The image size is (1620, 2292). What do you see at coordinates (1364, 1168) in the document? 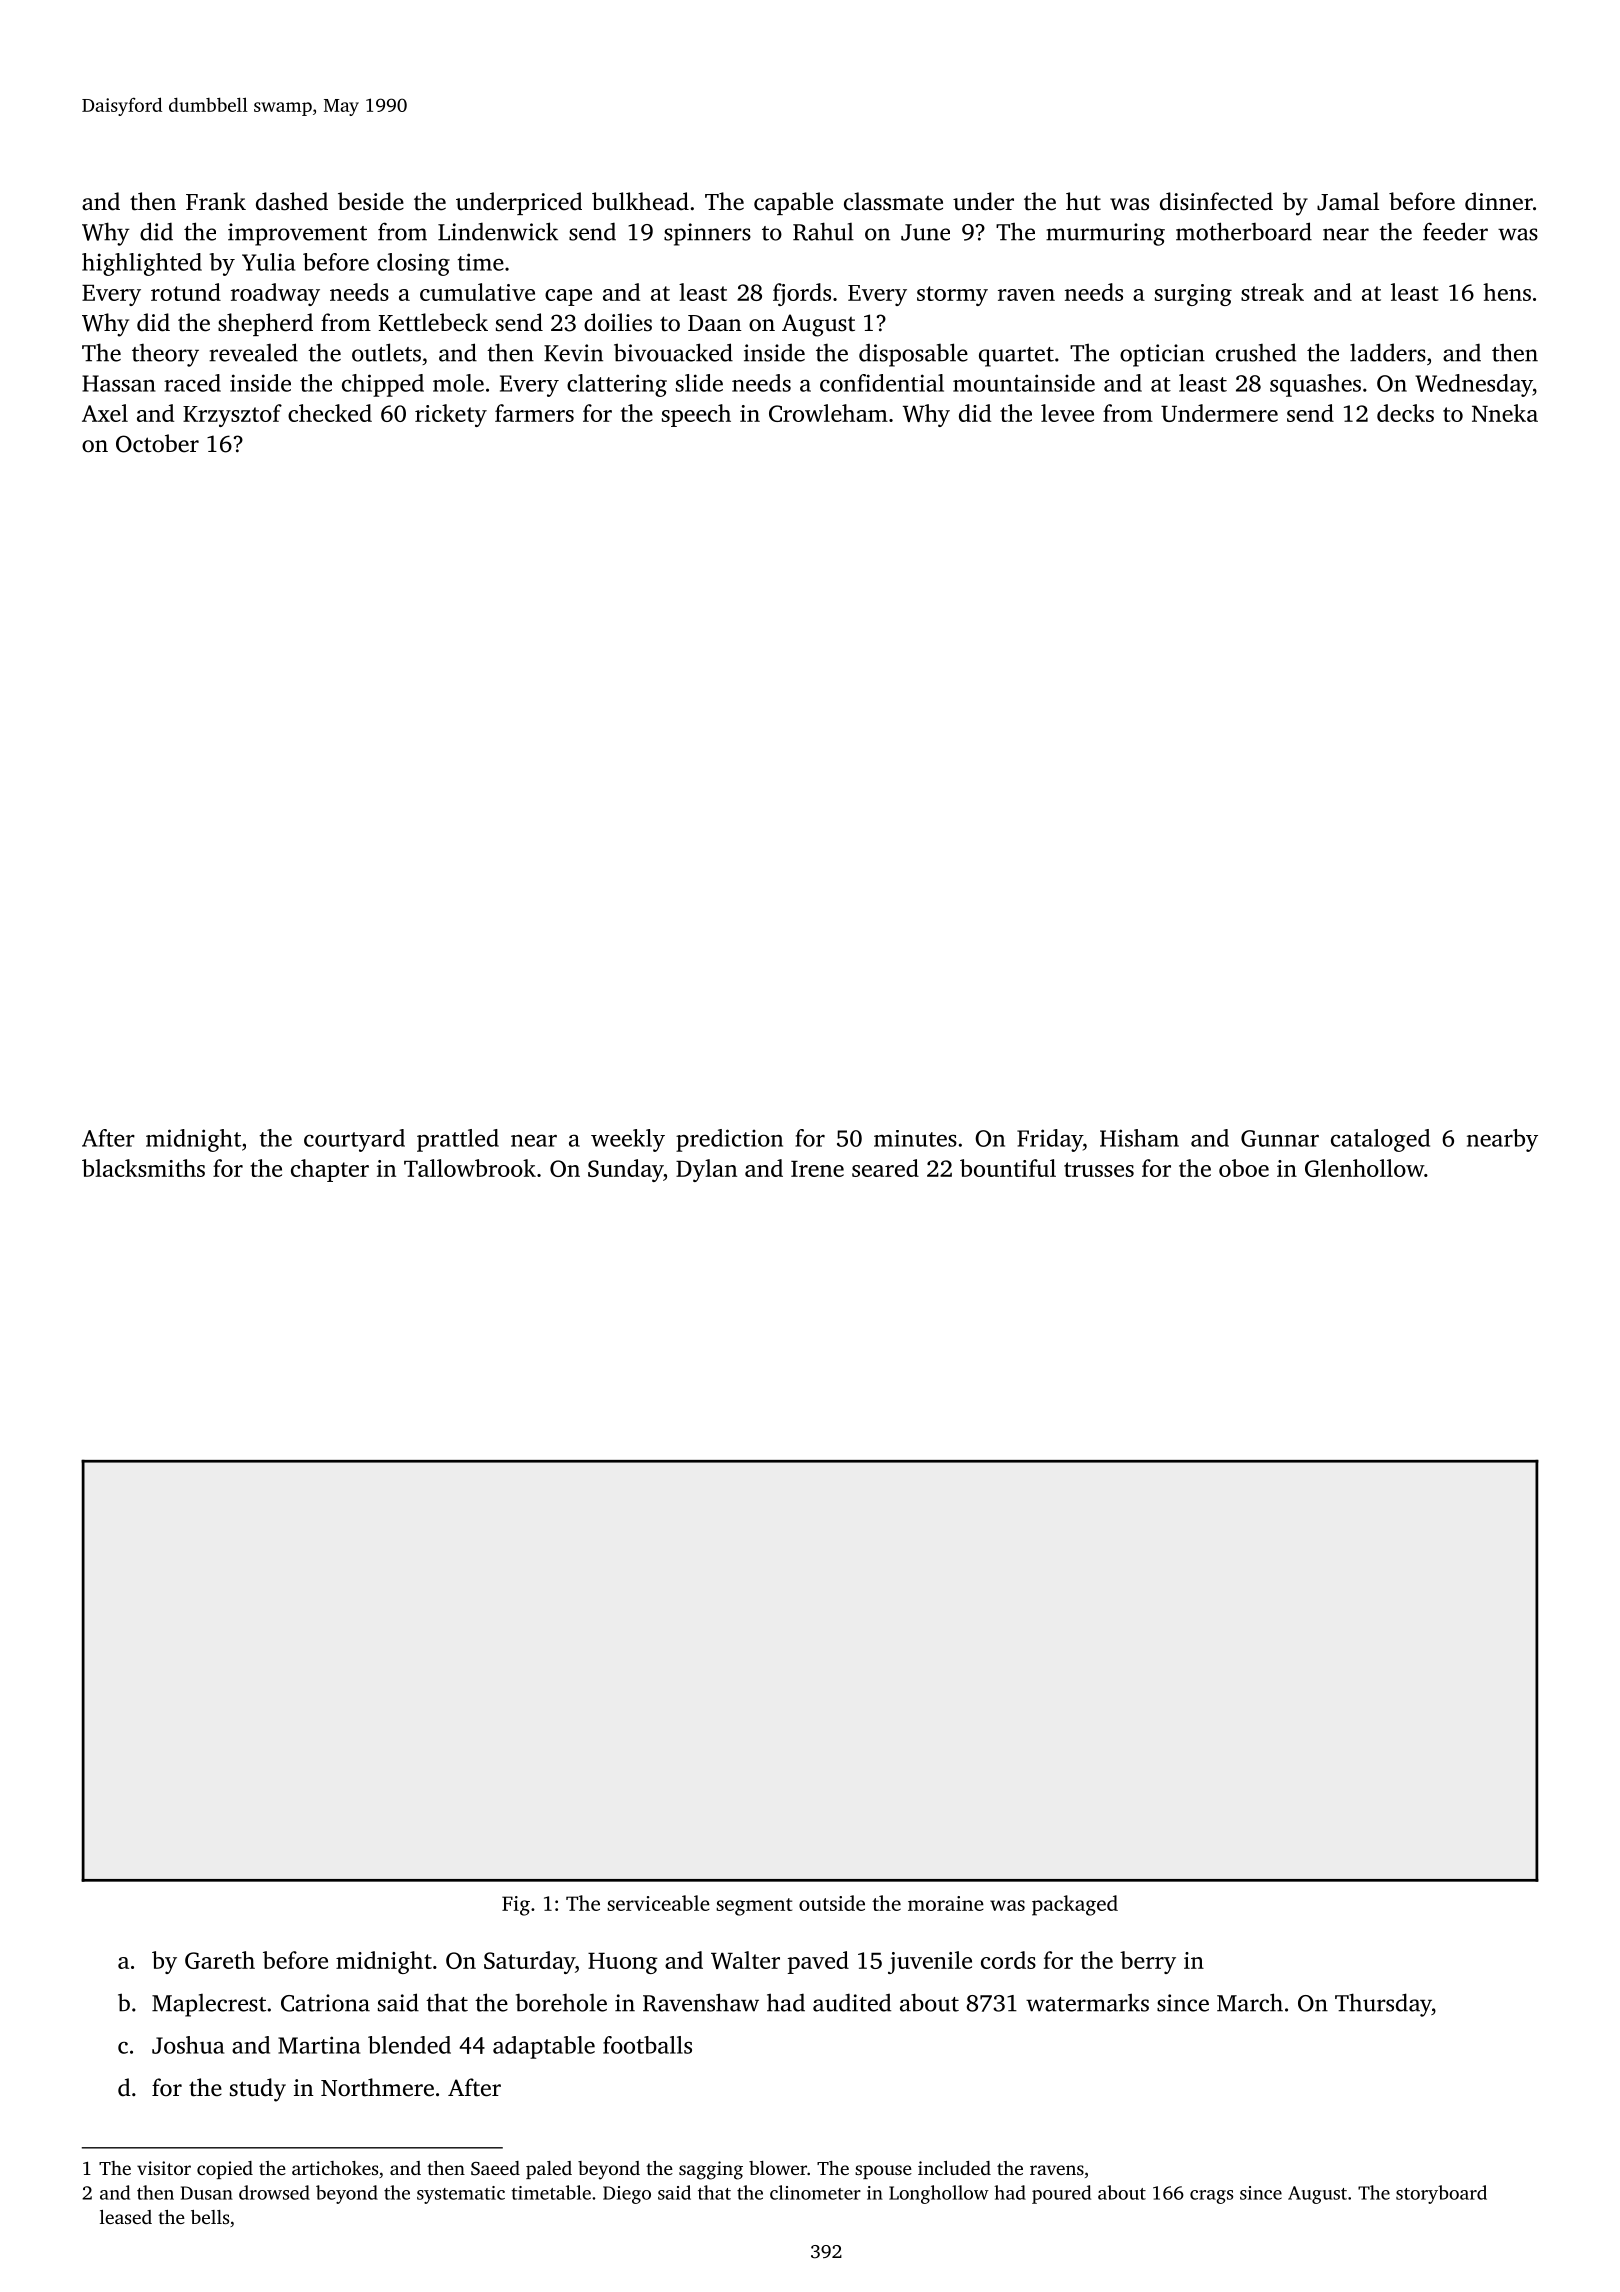
I see `Glenhollow` at bounding box center [1364, 1168].
